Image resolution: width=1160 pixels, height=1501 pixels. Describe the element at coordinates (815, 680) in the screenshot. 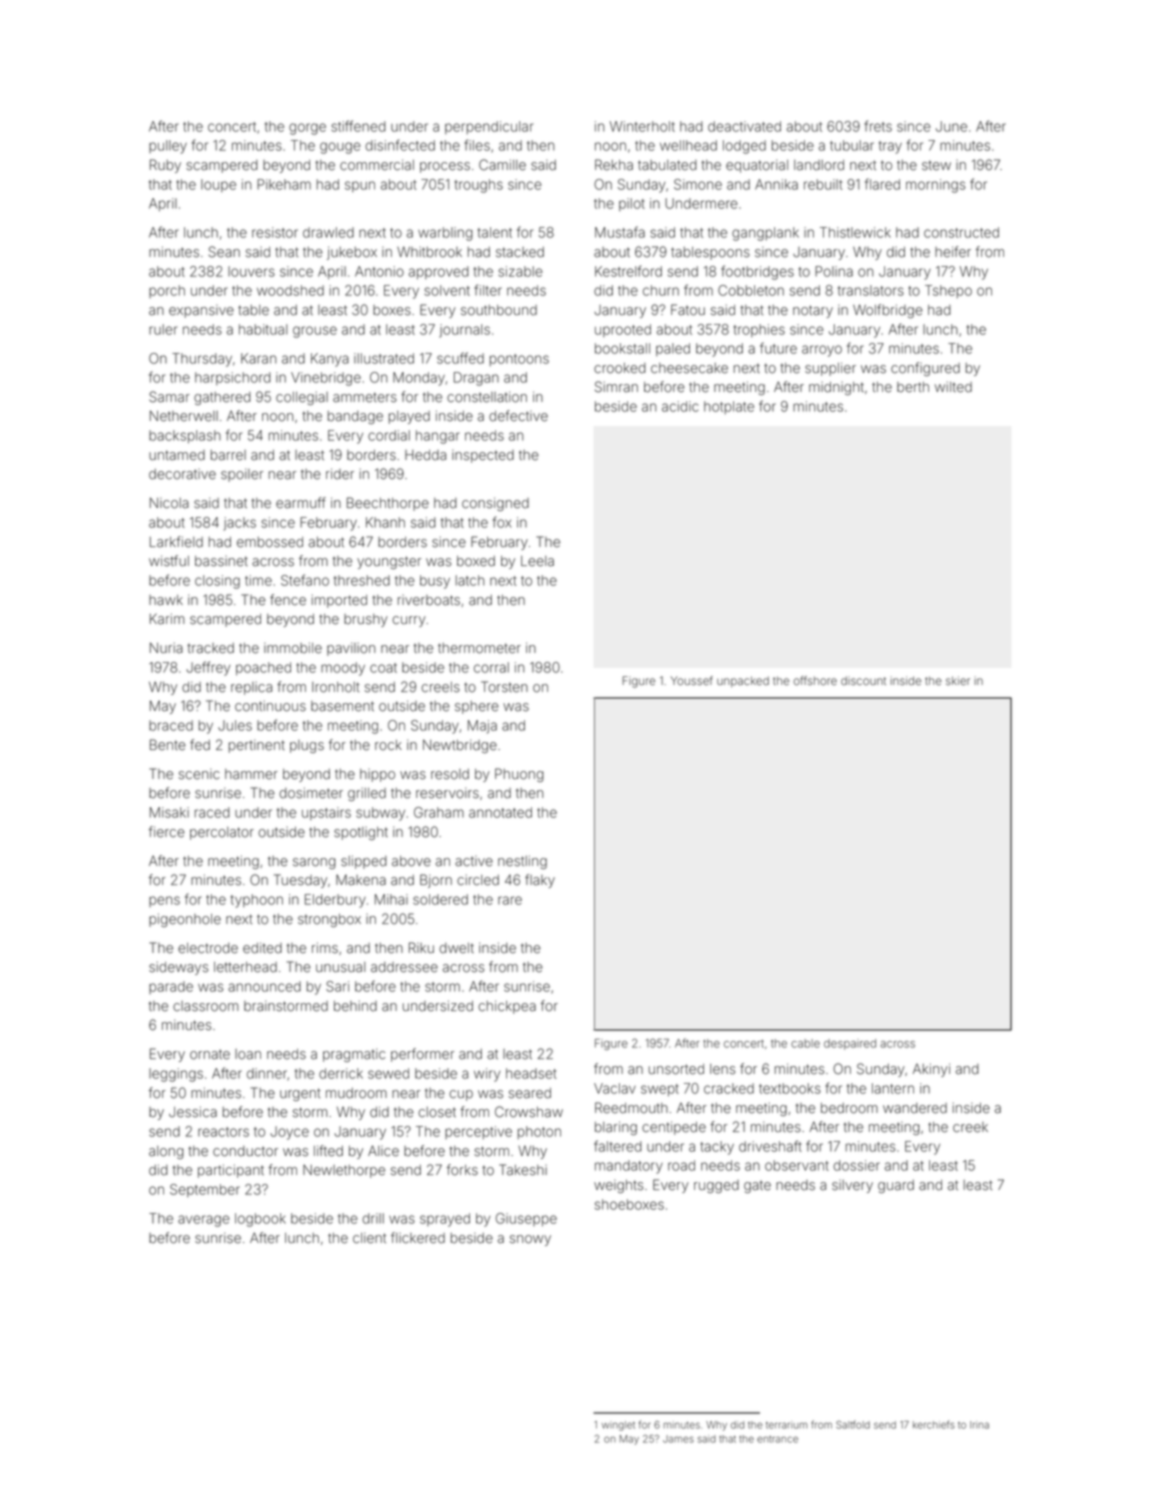

I see `offshore` at that location.
